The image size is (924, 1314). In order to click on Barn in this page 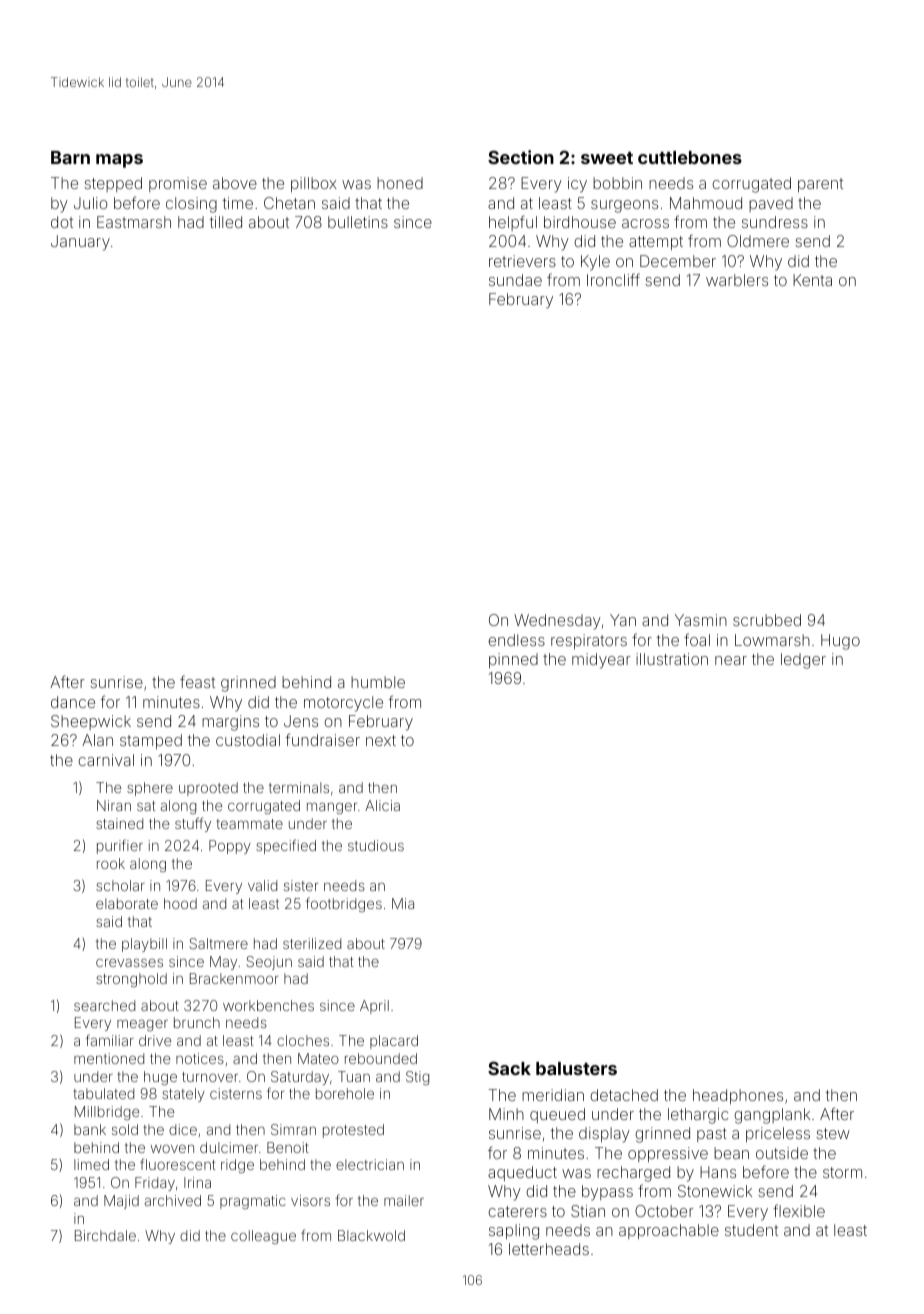, I will do `click(70, 157)`.
